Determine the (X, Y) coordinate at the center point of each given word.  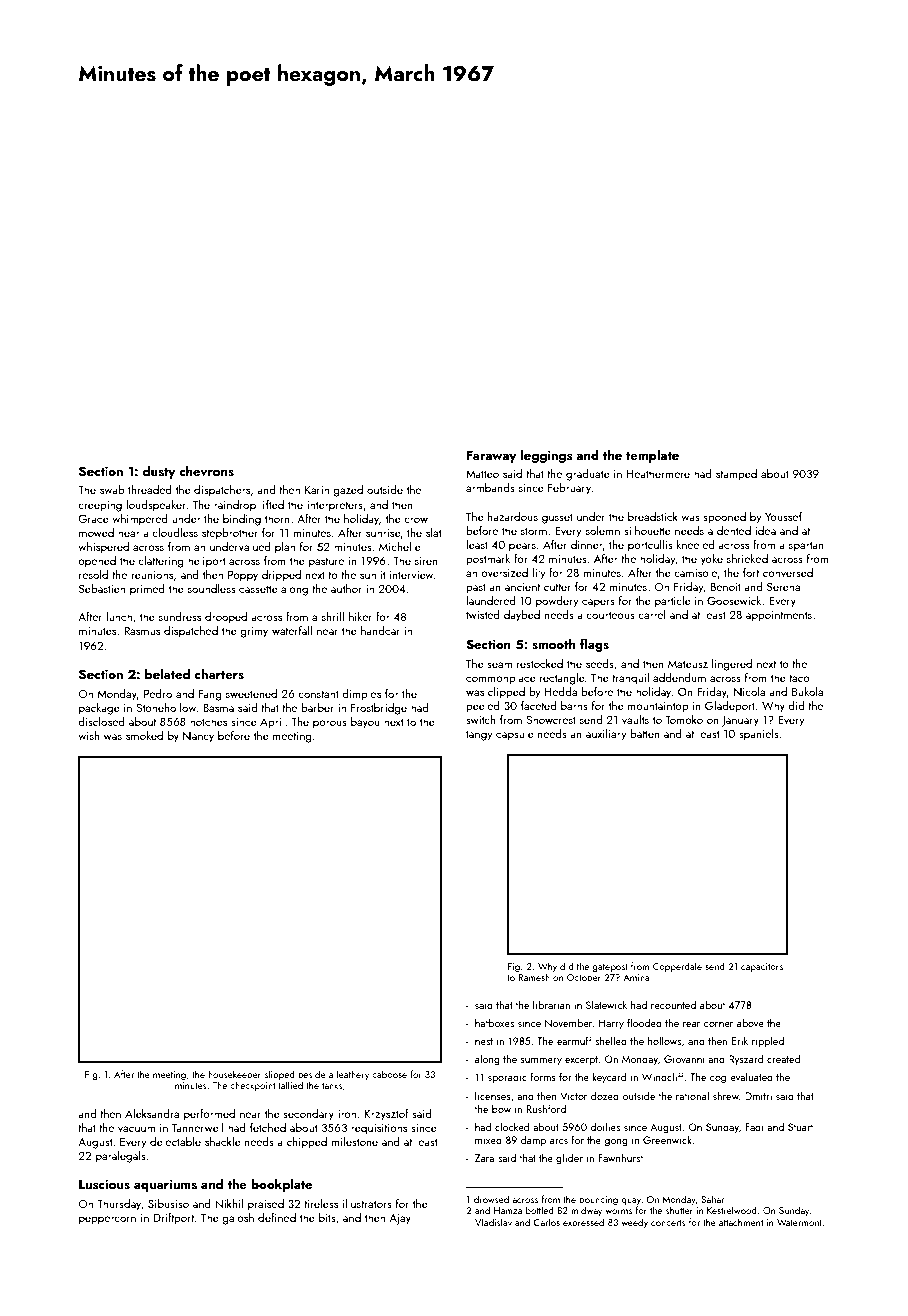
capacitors (762, 967)
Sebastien (102, 588)
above (750, 1022)
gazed (348, 491)
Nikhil (229, 1203)
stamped (736, 475)
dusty (159, 472)
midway (586, 1211)
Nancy (198, 737)
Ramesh (534, 977)
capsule (515, 735)
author (346, 588)
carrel (651, 614)
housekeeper (234, 1075)
